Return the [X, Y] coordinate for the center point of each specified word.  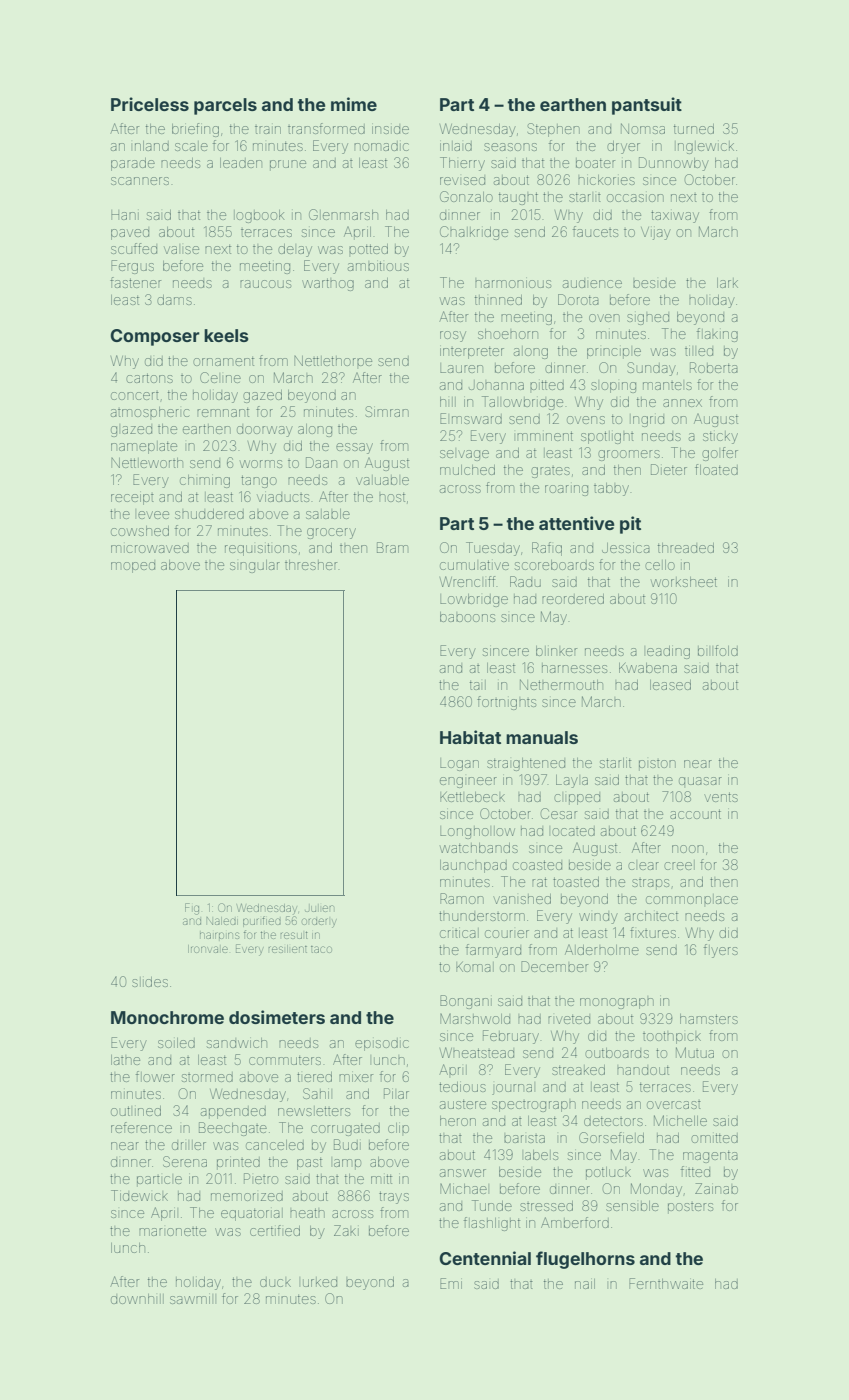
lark [727, 283]
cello [660, 565]
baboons [467, 617]
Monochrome [167, 1017]
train [268, 130]
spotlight [607, 437]
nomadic [381, 146]
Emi [451, 1283]
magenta [710, 1157]
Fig [192, 909]
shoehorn [508, 334]
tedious [462, 1087]
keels [226, 335]
